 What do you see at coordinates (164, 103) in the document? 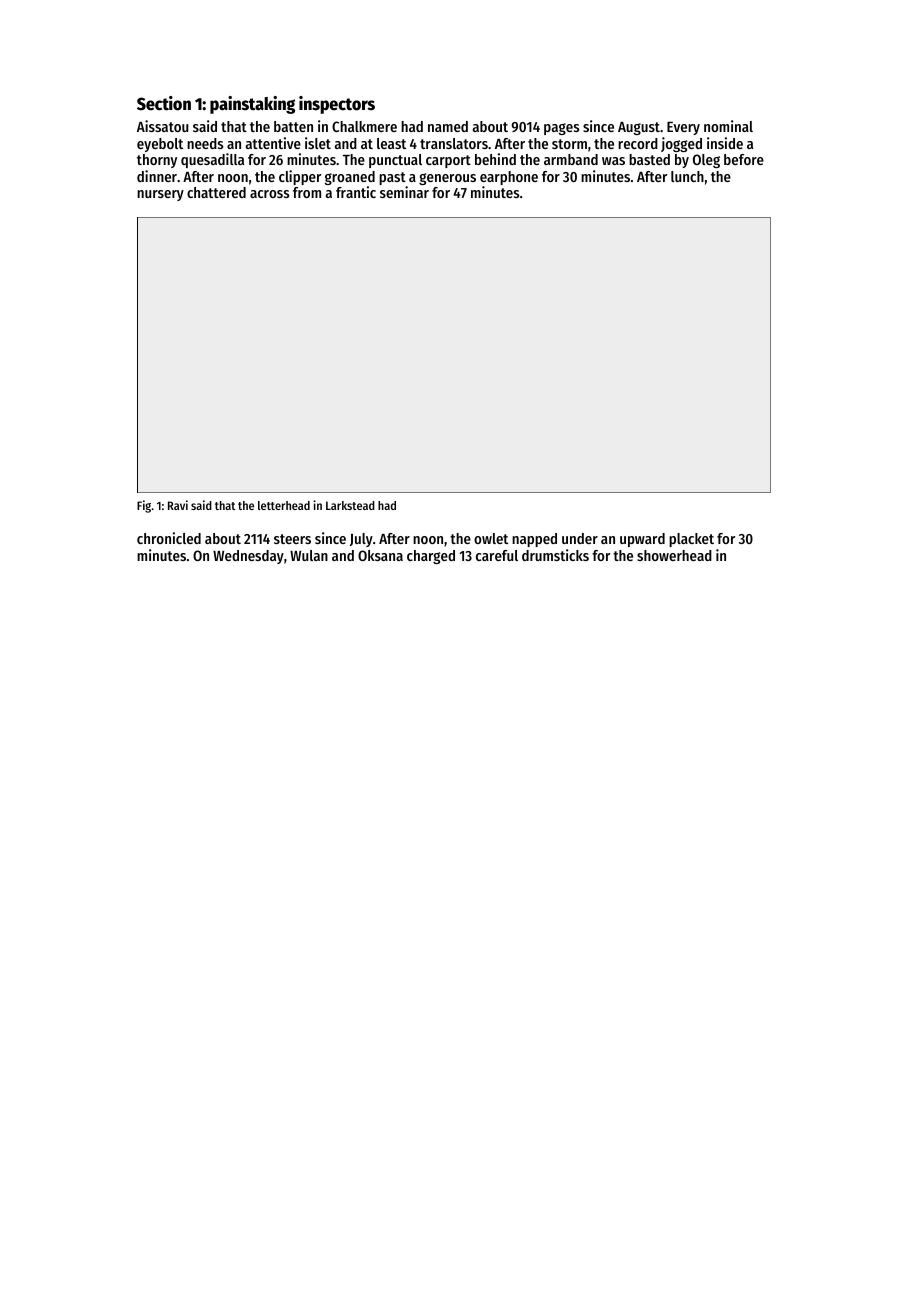
I see `Section` at bounding box center [164, 103].
